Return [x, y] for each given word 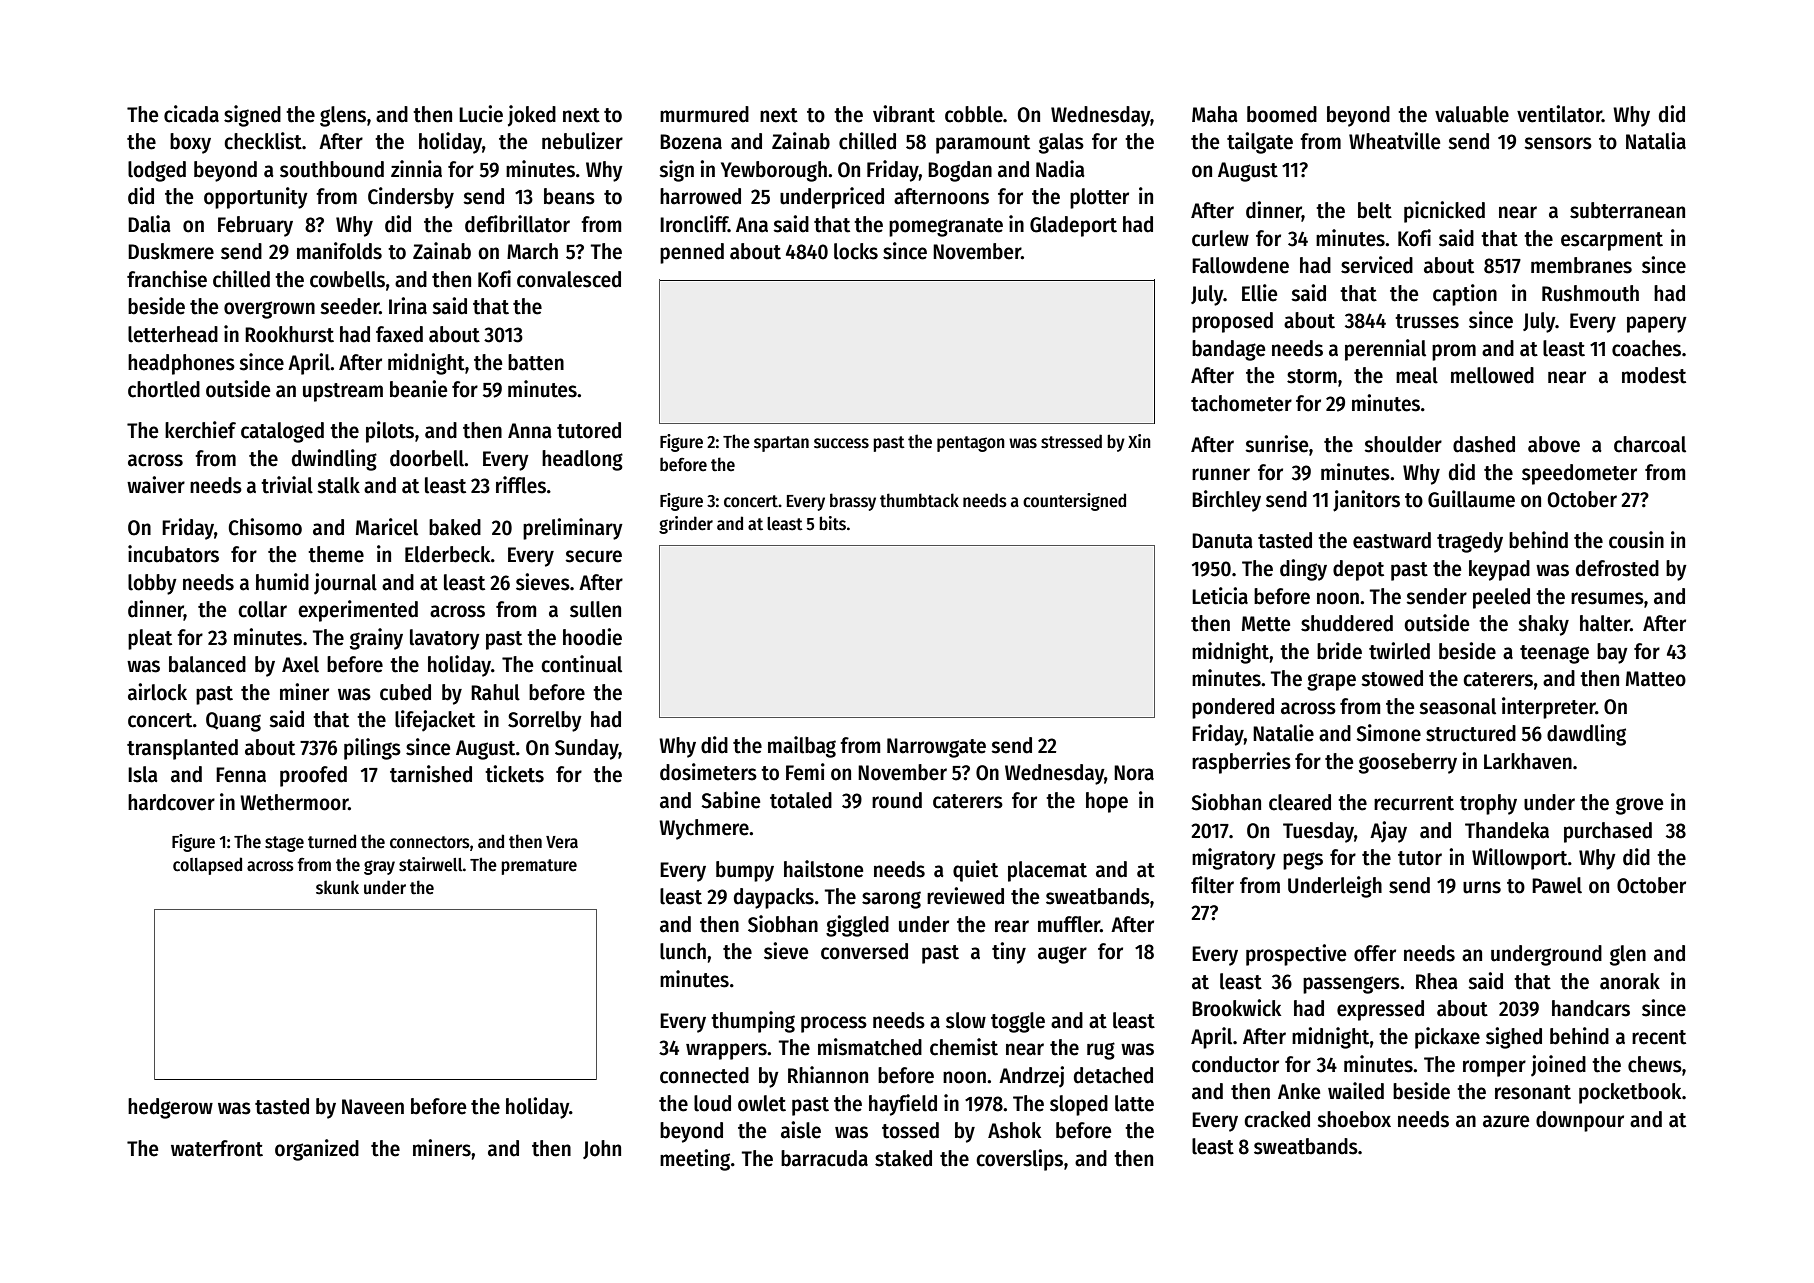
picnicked [1444, 212]
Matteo [1656, 679]
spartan [781, 444]
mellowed [1492, 375]
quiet [975, 871]
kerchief [200, 430]
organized [317, 1150]
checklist [263, 141]
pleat [150, 639]
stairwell [431, 864]
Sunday [587, 749]
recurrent [1414, 803]
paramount [983, 144]
